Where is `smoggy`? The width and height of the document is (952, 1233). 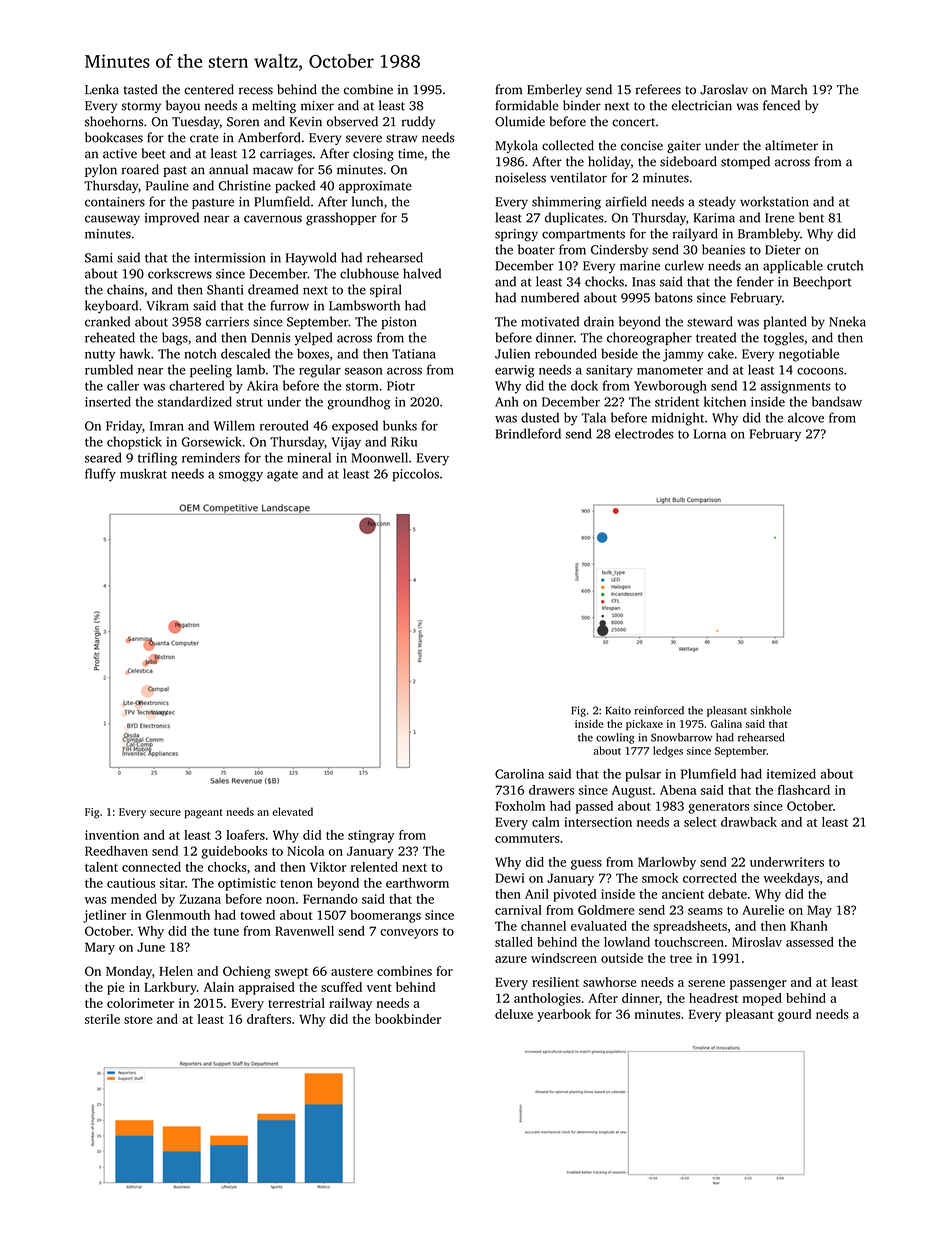
smoggy is located at coordinates (241, 476).
